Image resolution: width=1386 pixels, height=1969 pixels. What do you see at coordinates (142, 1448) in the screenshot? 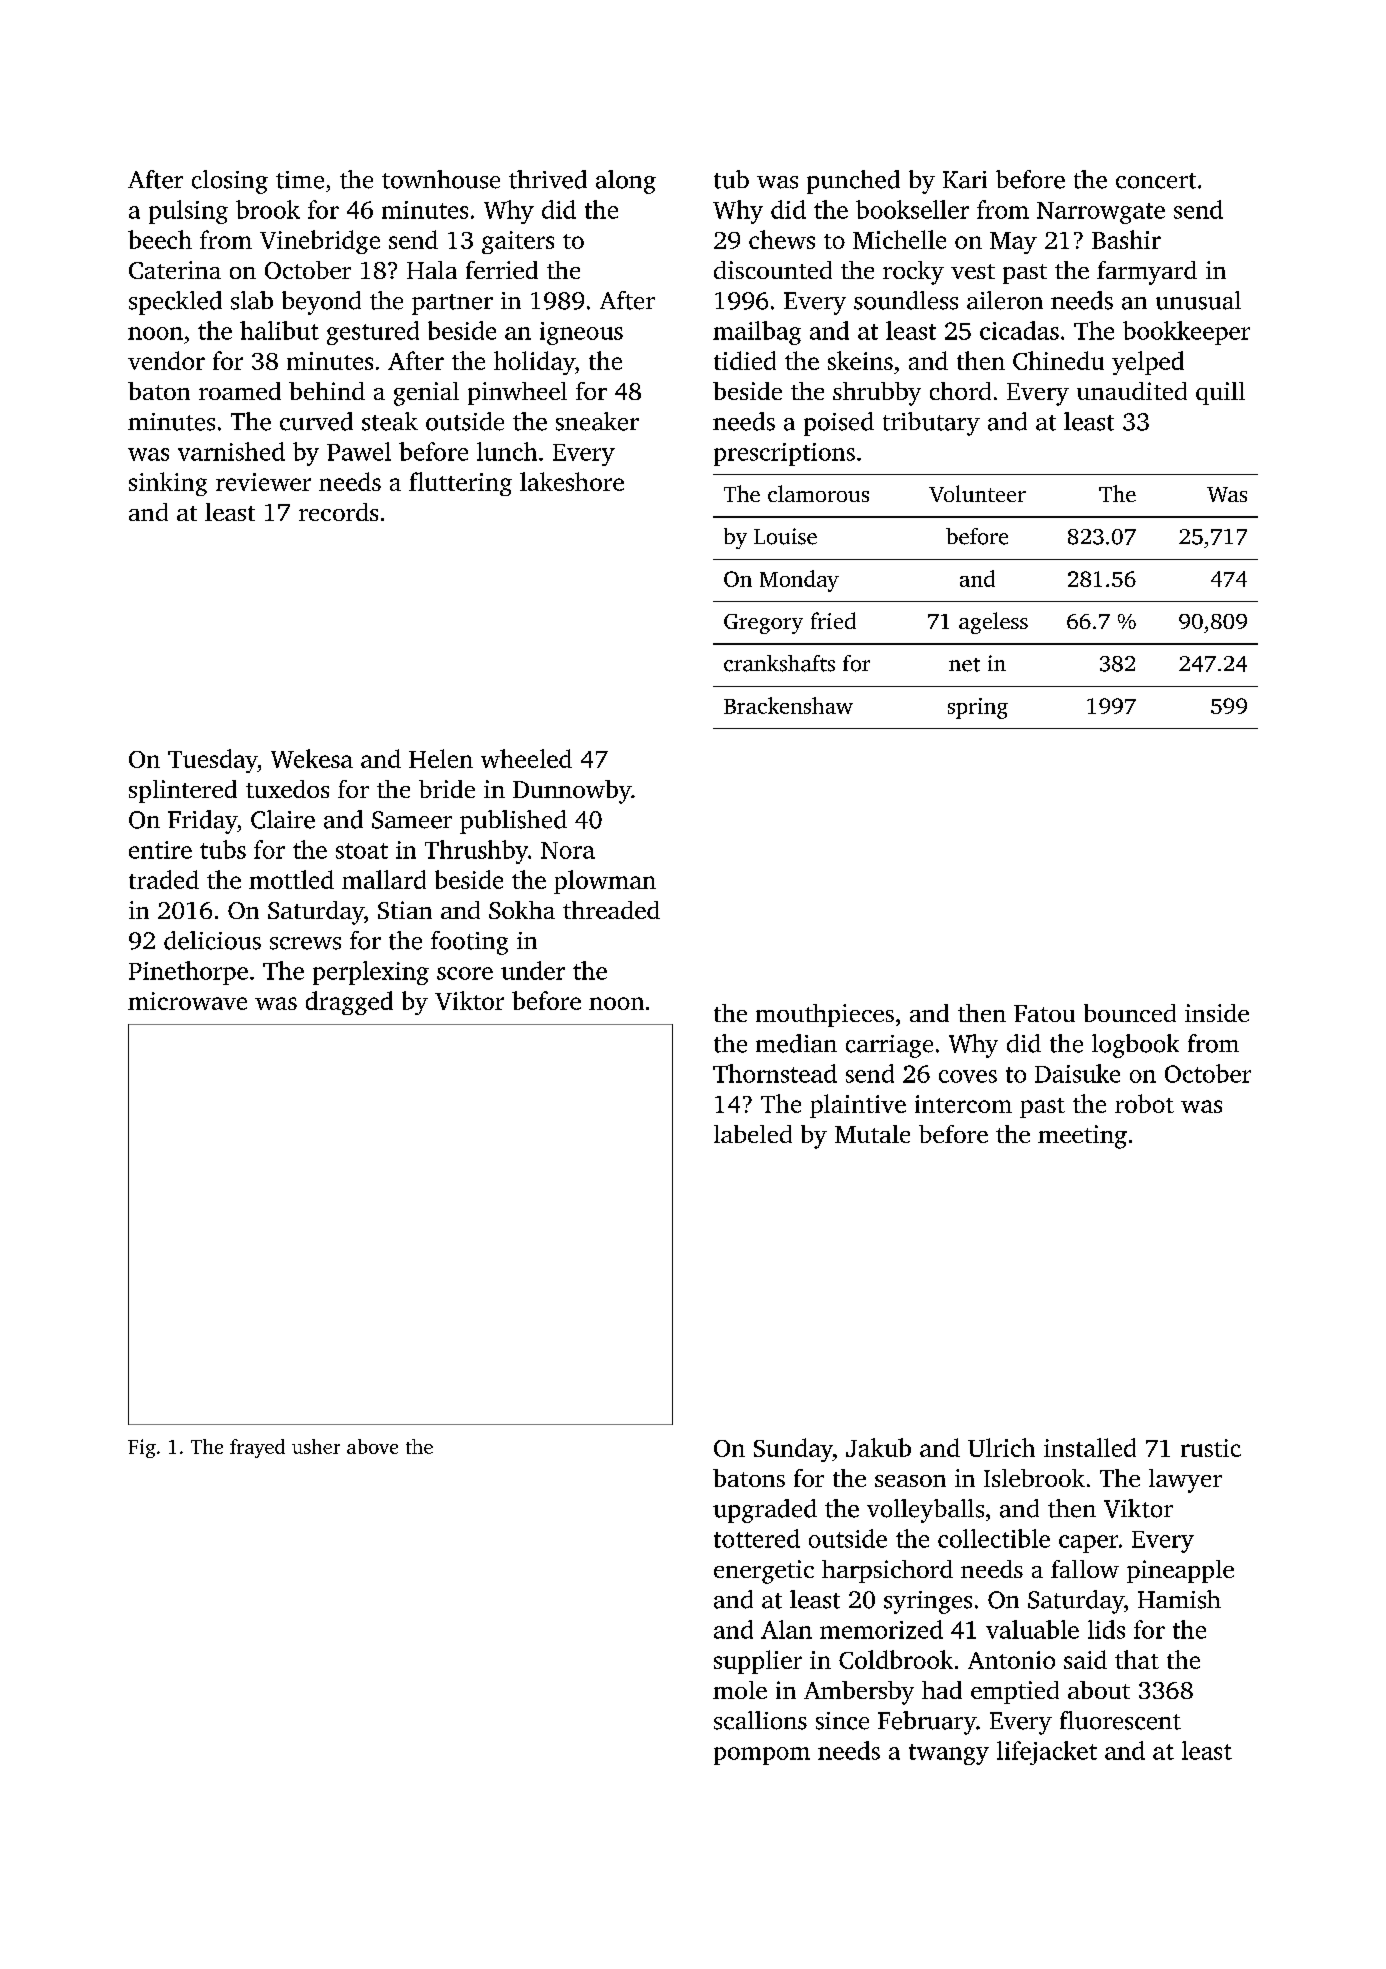
I see `Fig` at bounding box center [142, 1448].
